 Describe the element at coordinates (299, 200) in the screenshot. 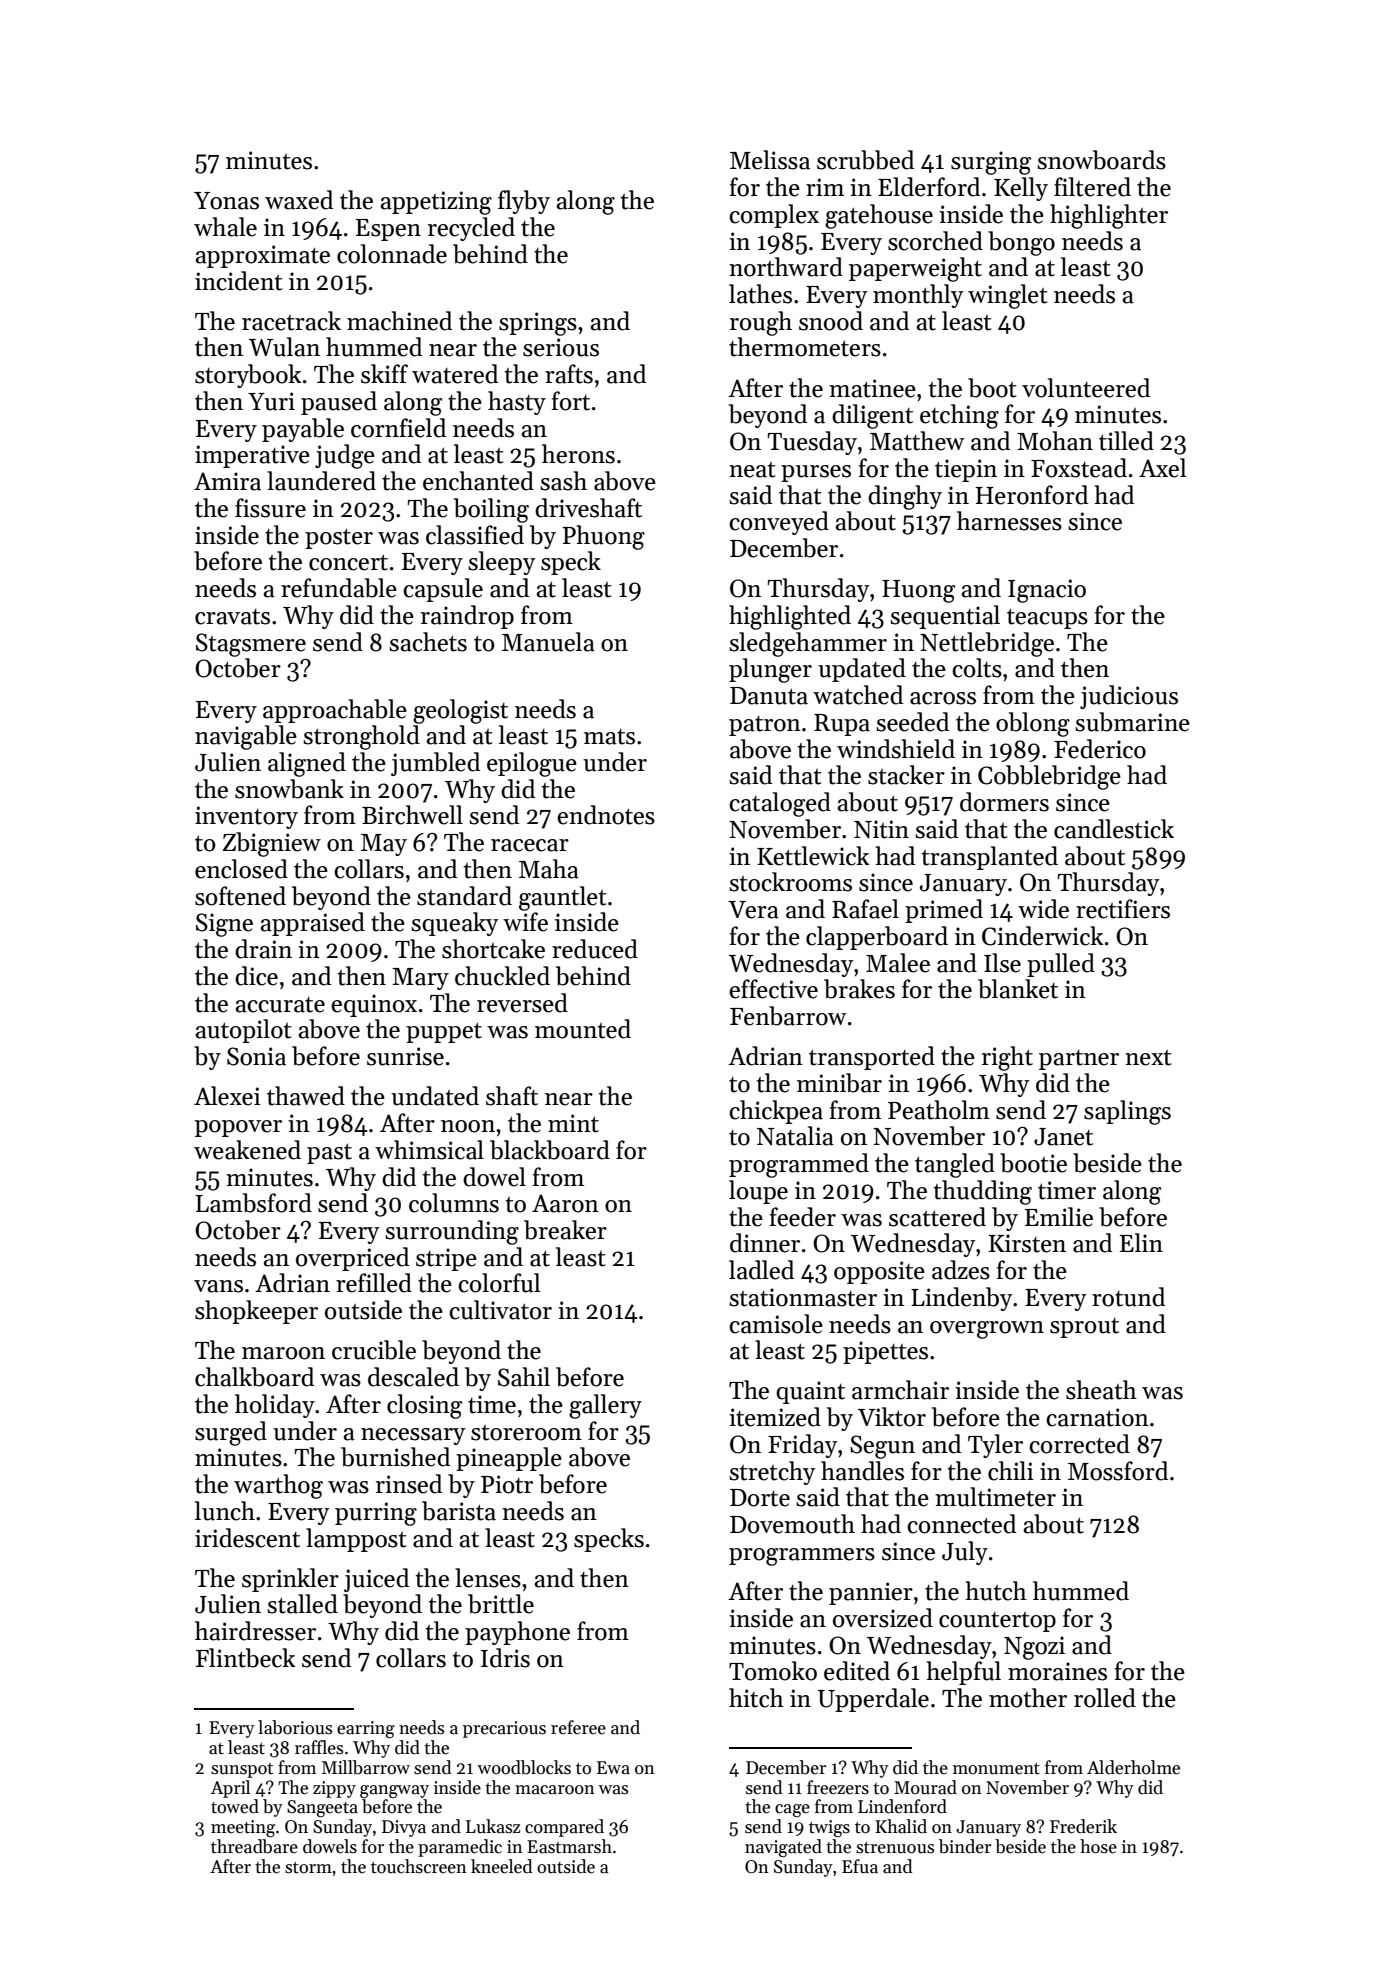

I see `waxed` at that location.
